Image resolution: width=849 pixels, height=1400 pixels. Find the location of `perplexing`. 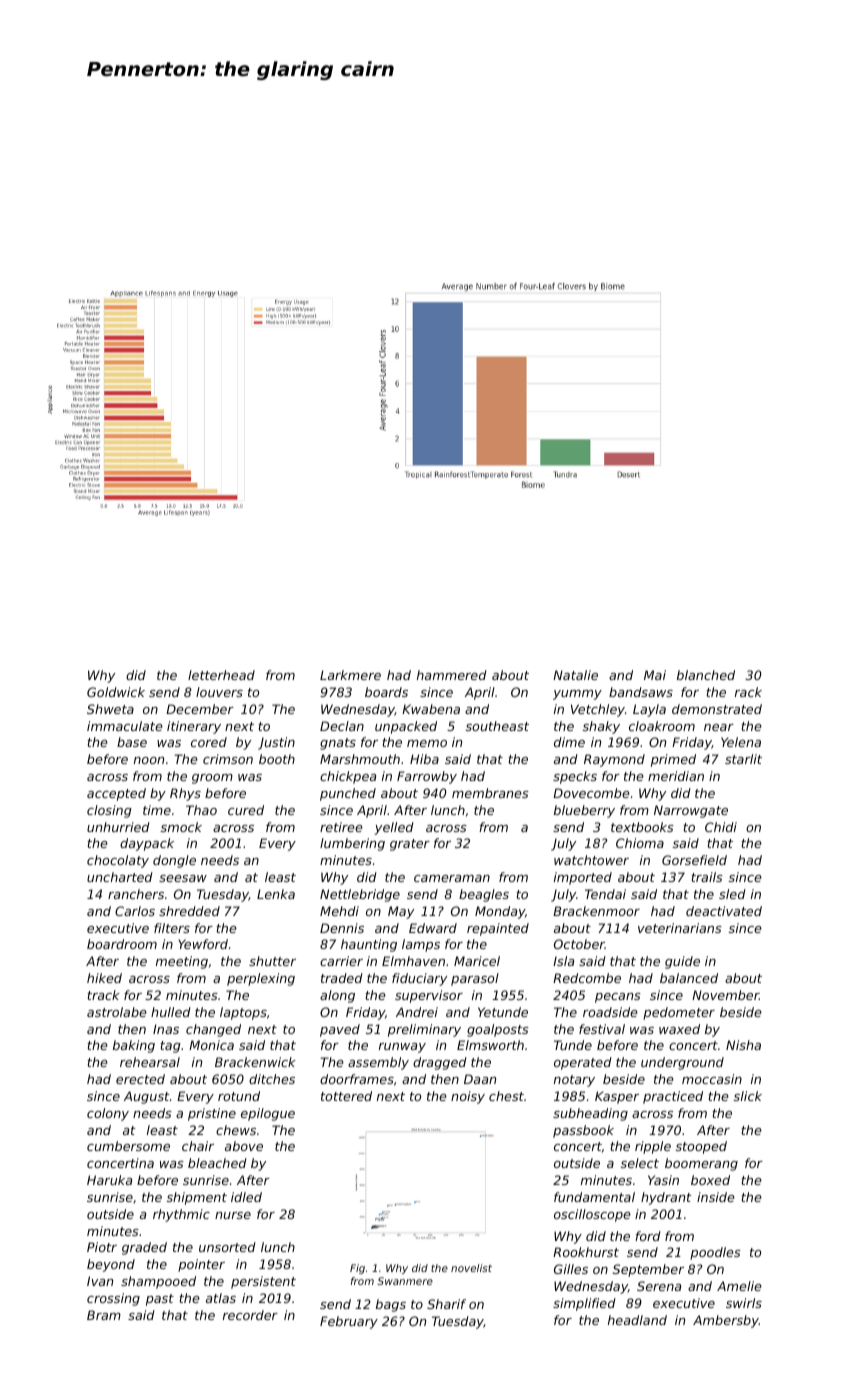

perplexing is located at coordinates (261, 979).
